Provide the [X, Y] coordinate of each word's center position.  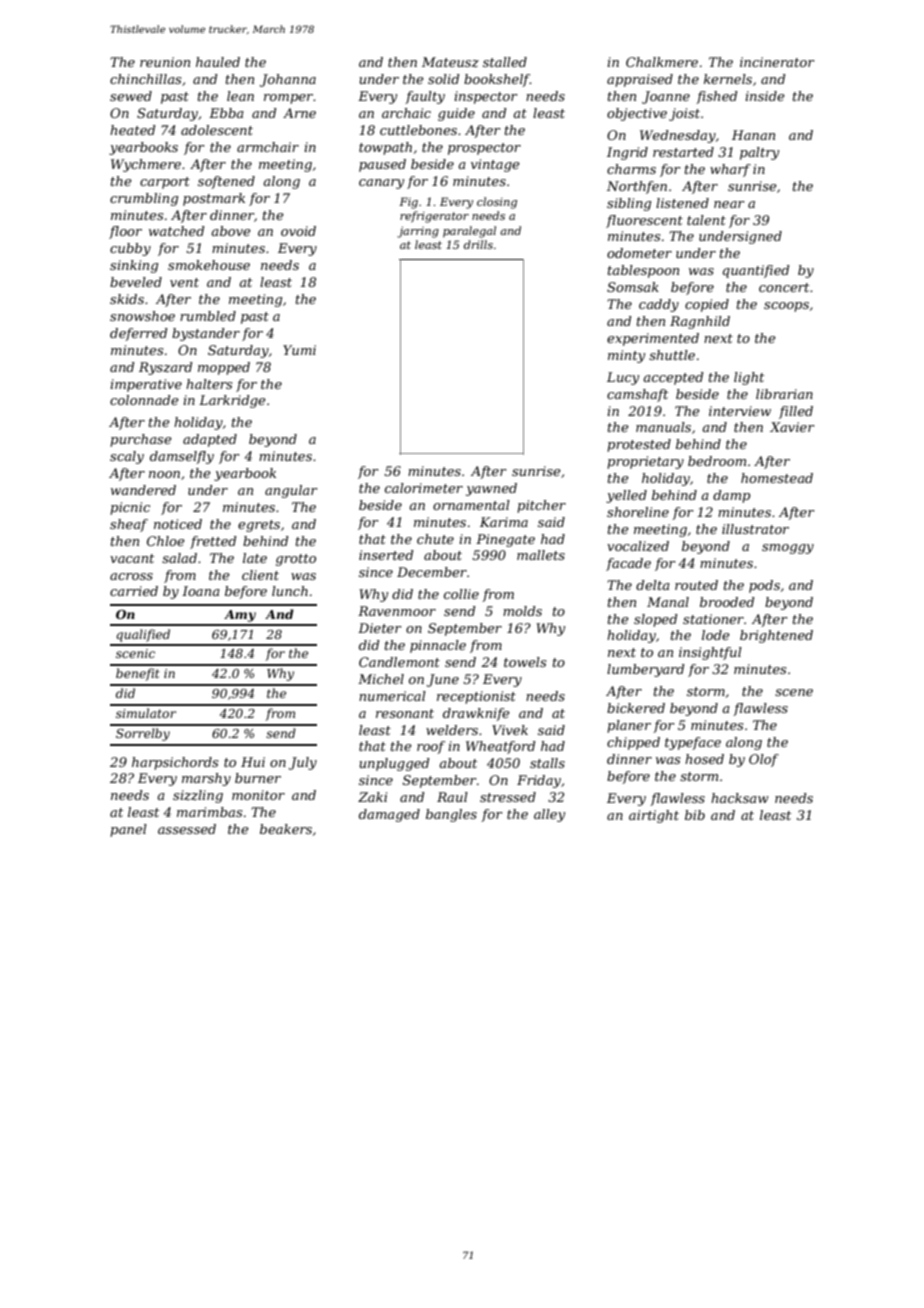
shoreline [638, 512]
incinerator [777, 62]
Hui [253, 762]
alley [549, 815]
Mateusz [450, 62]
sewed [131, 96]
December [432, 572]
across [131, 576]
